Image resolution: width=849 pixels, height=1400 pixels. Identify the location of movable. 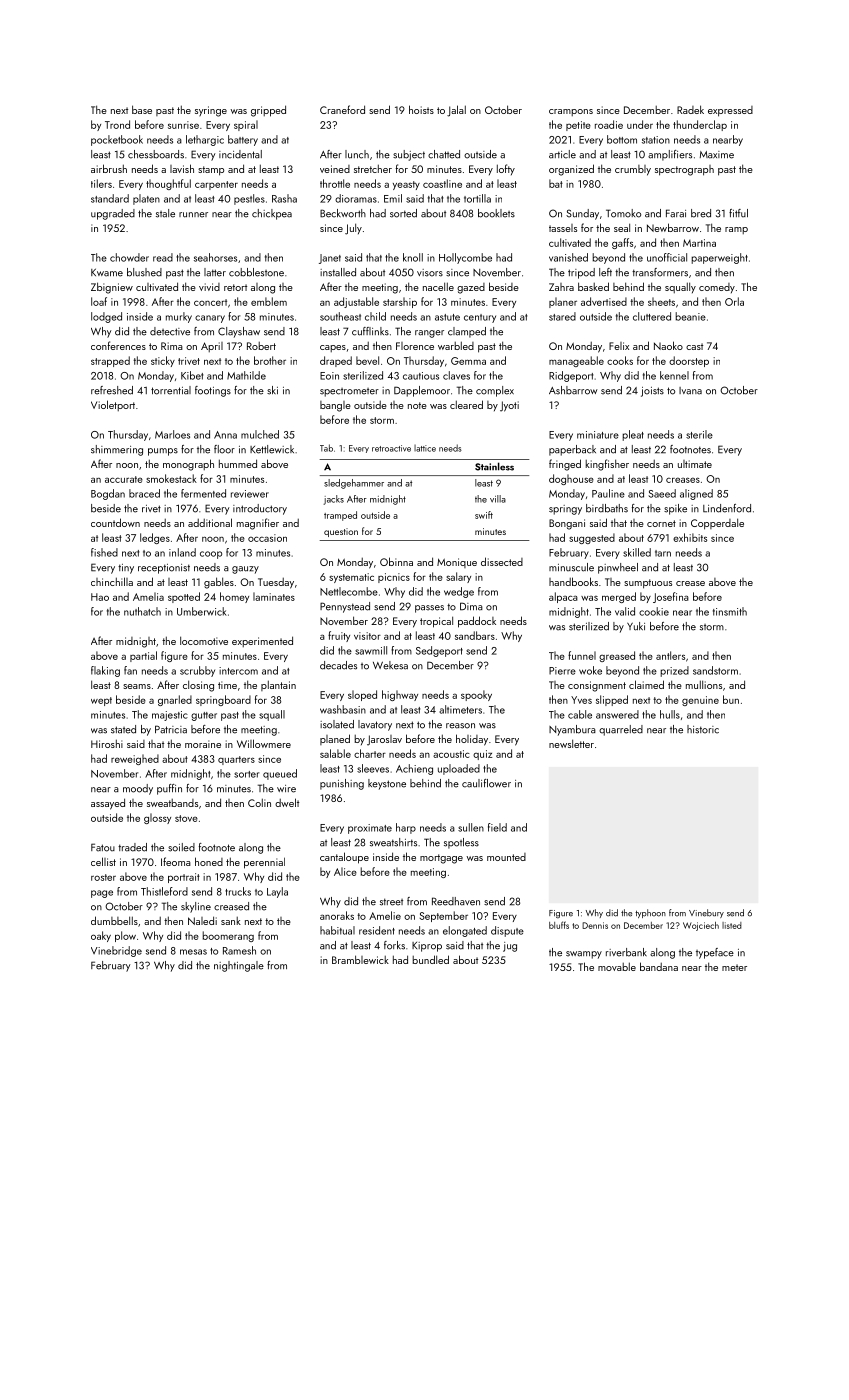
(617, 966).
